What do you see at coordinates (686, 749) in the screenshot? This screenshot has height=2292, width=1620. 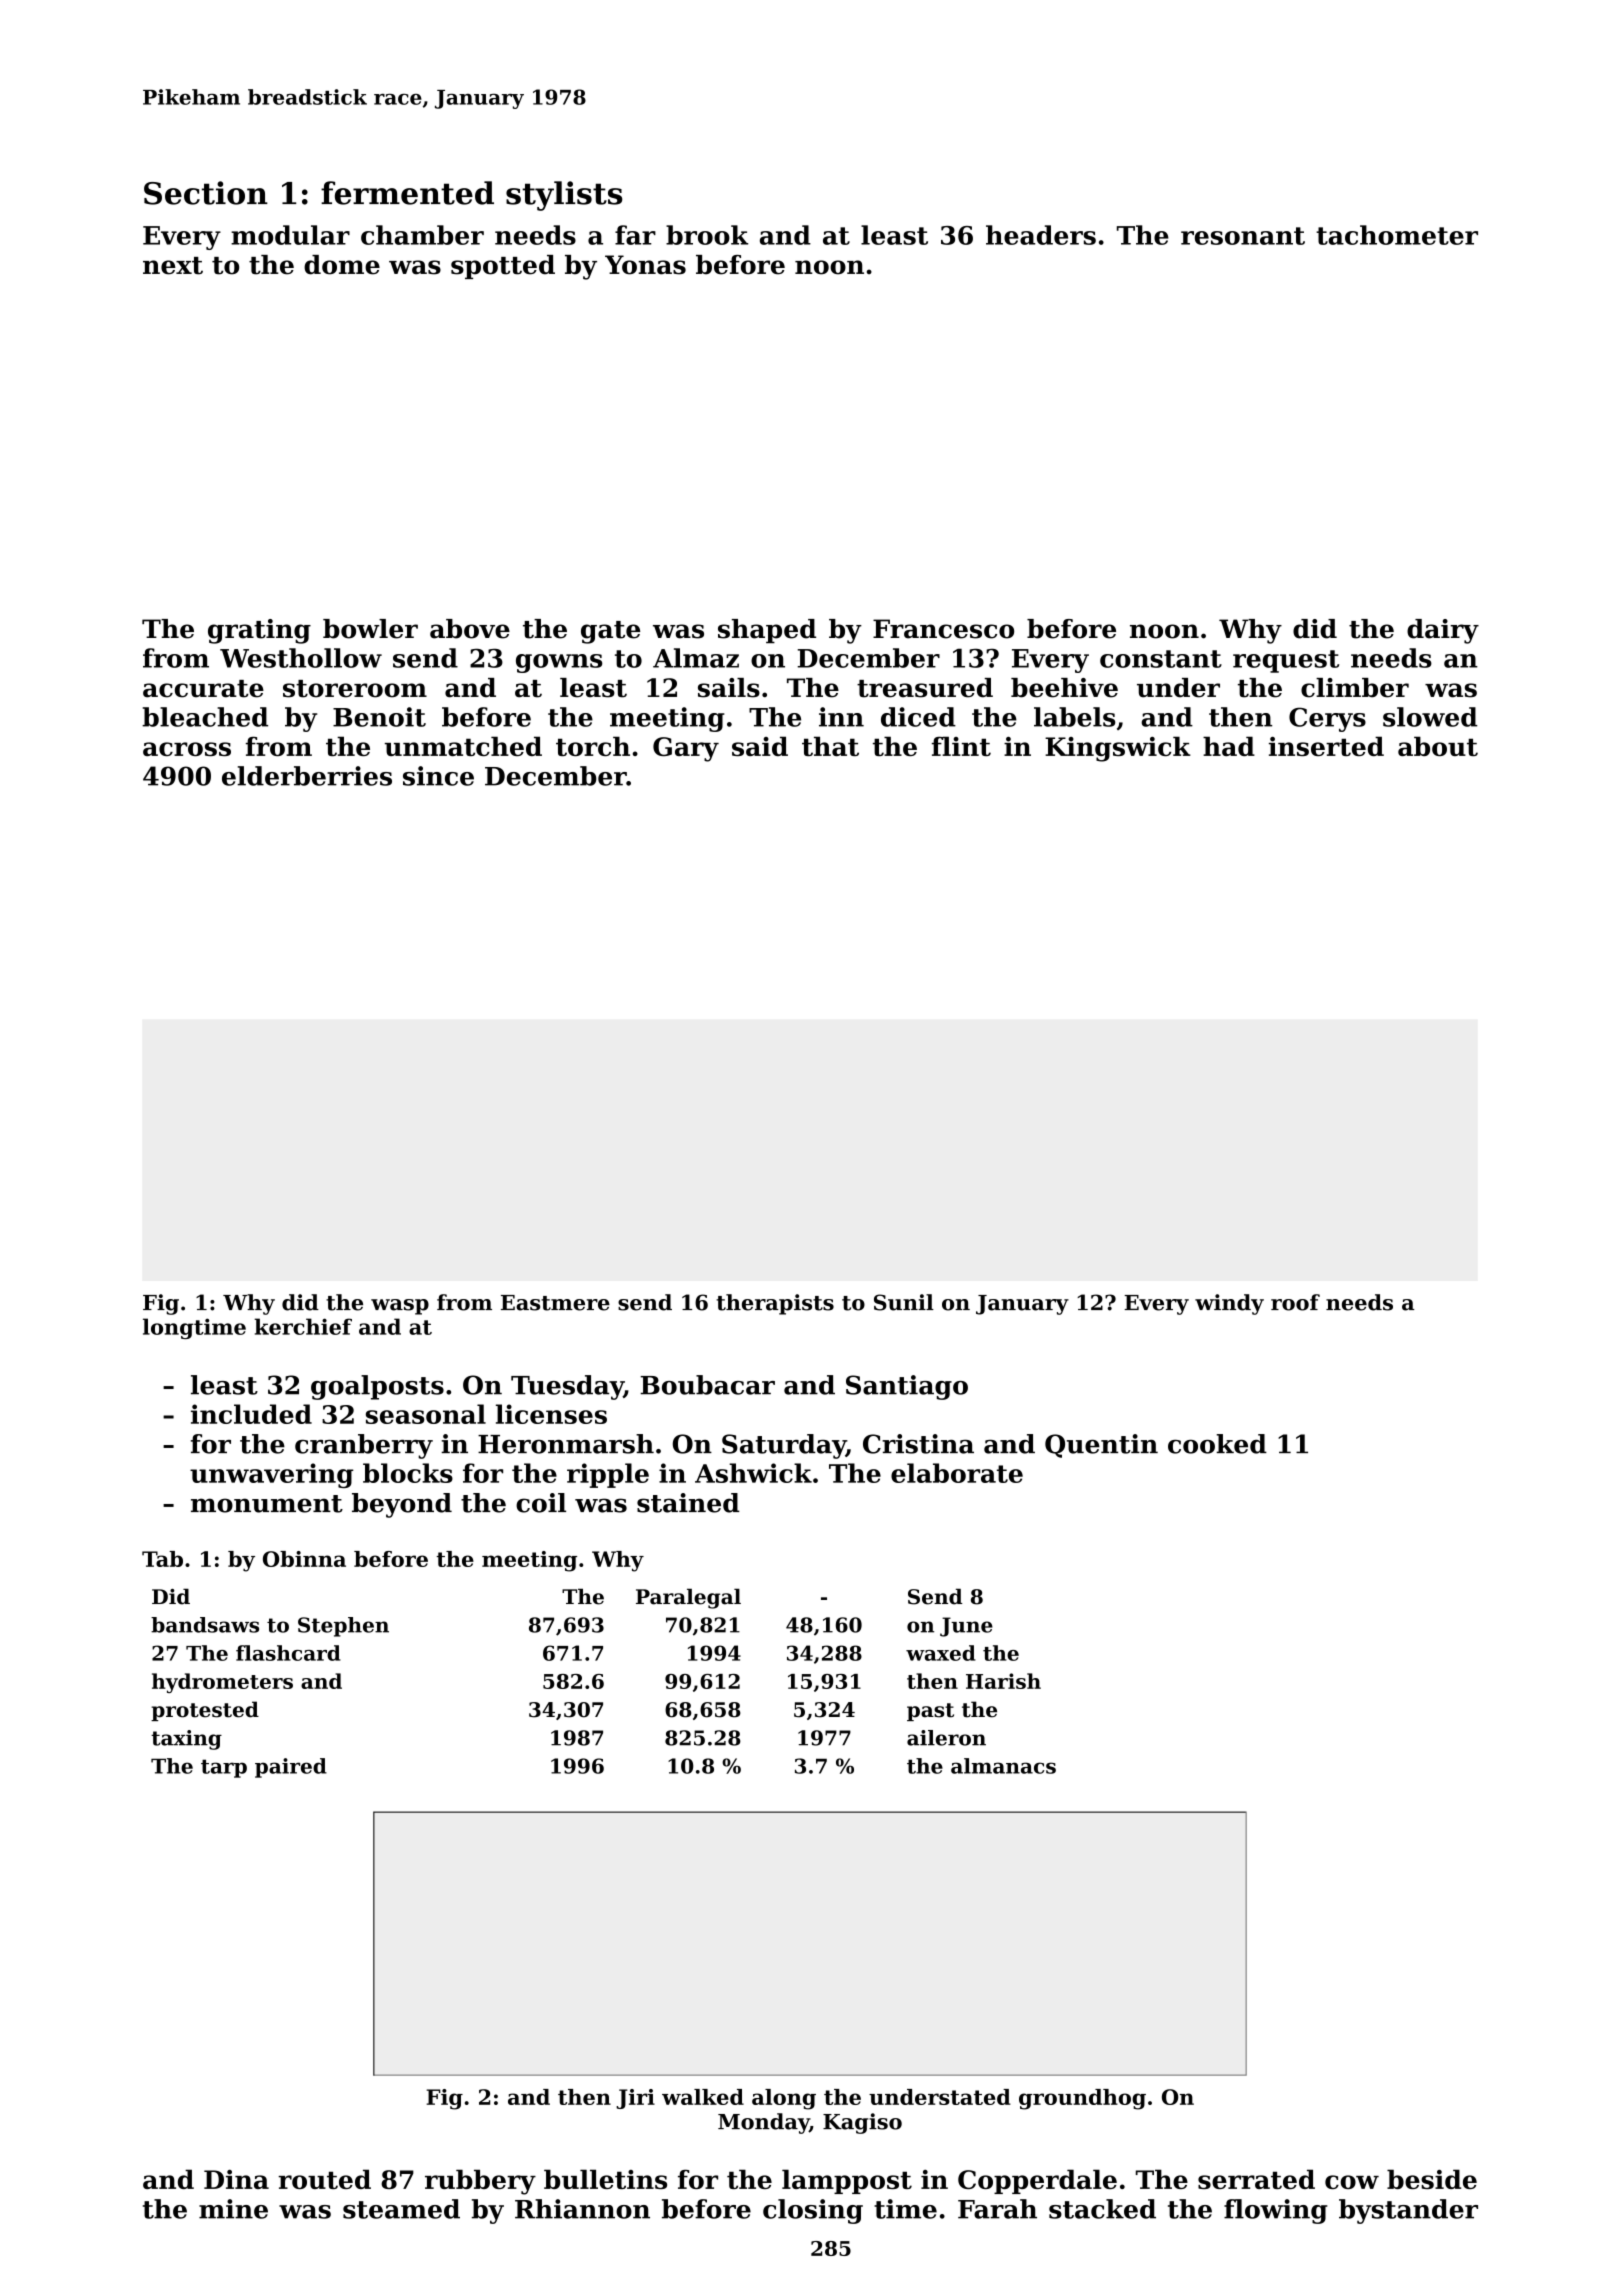 I see `Gary` at bounding box center [686, 749].
